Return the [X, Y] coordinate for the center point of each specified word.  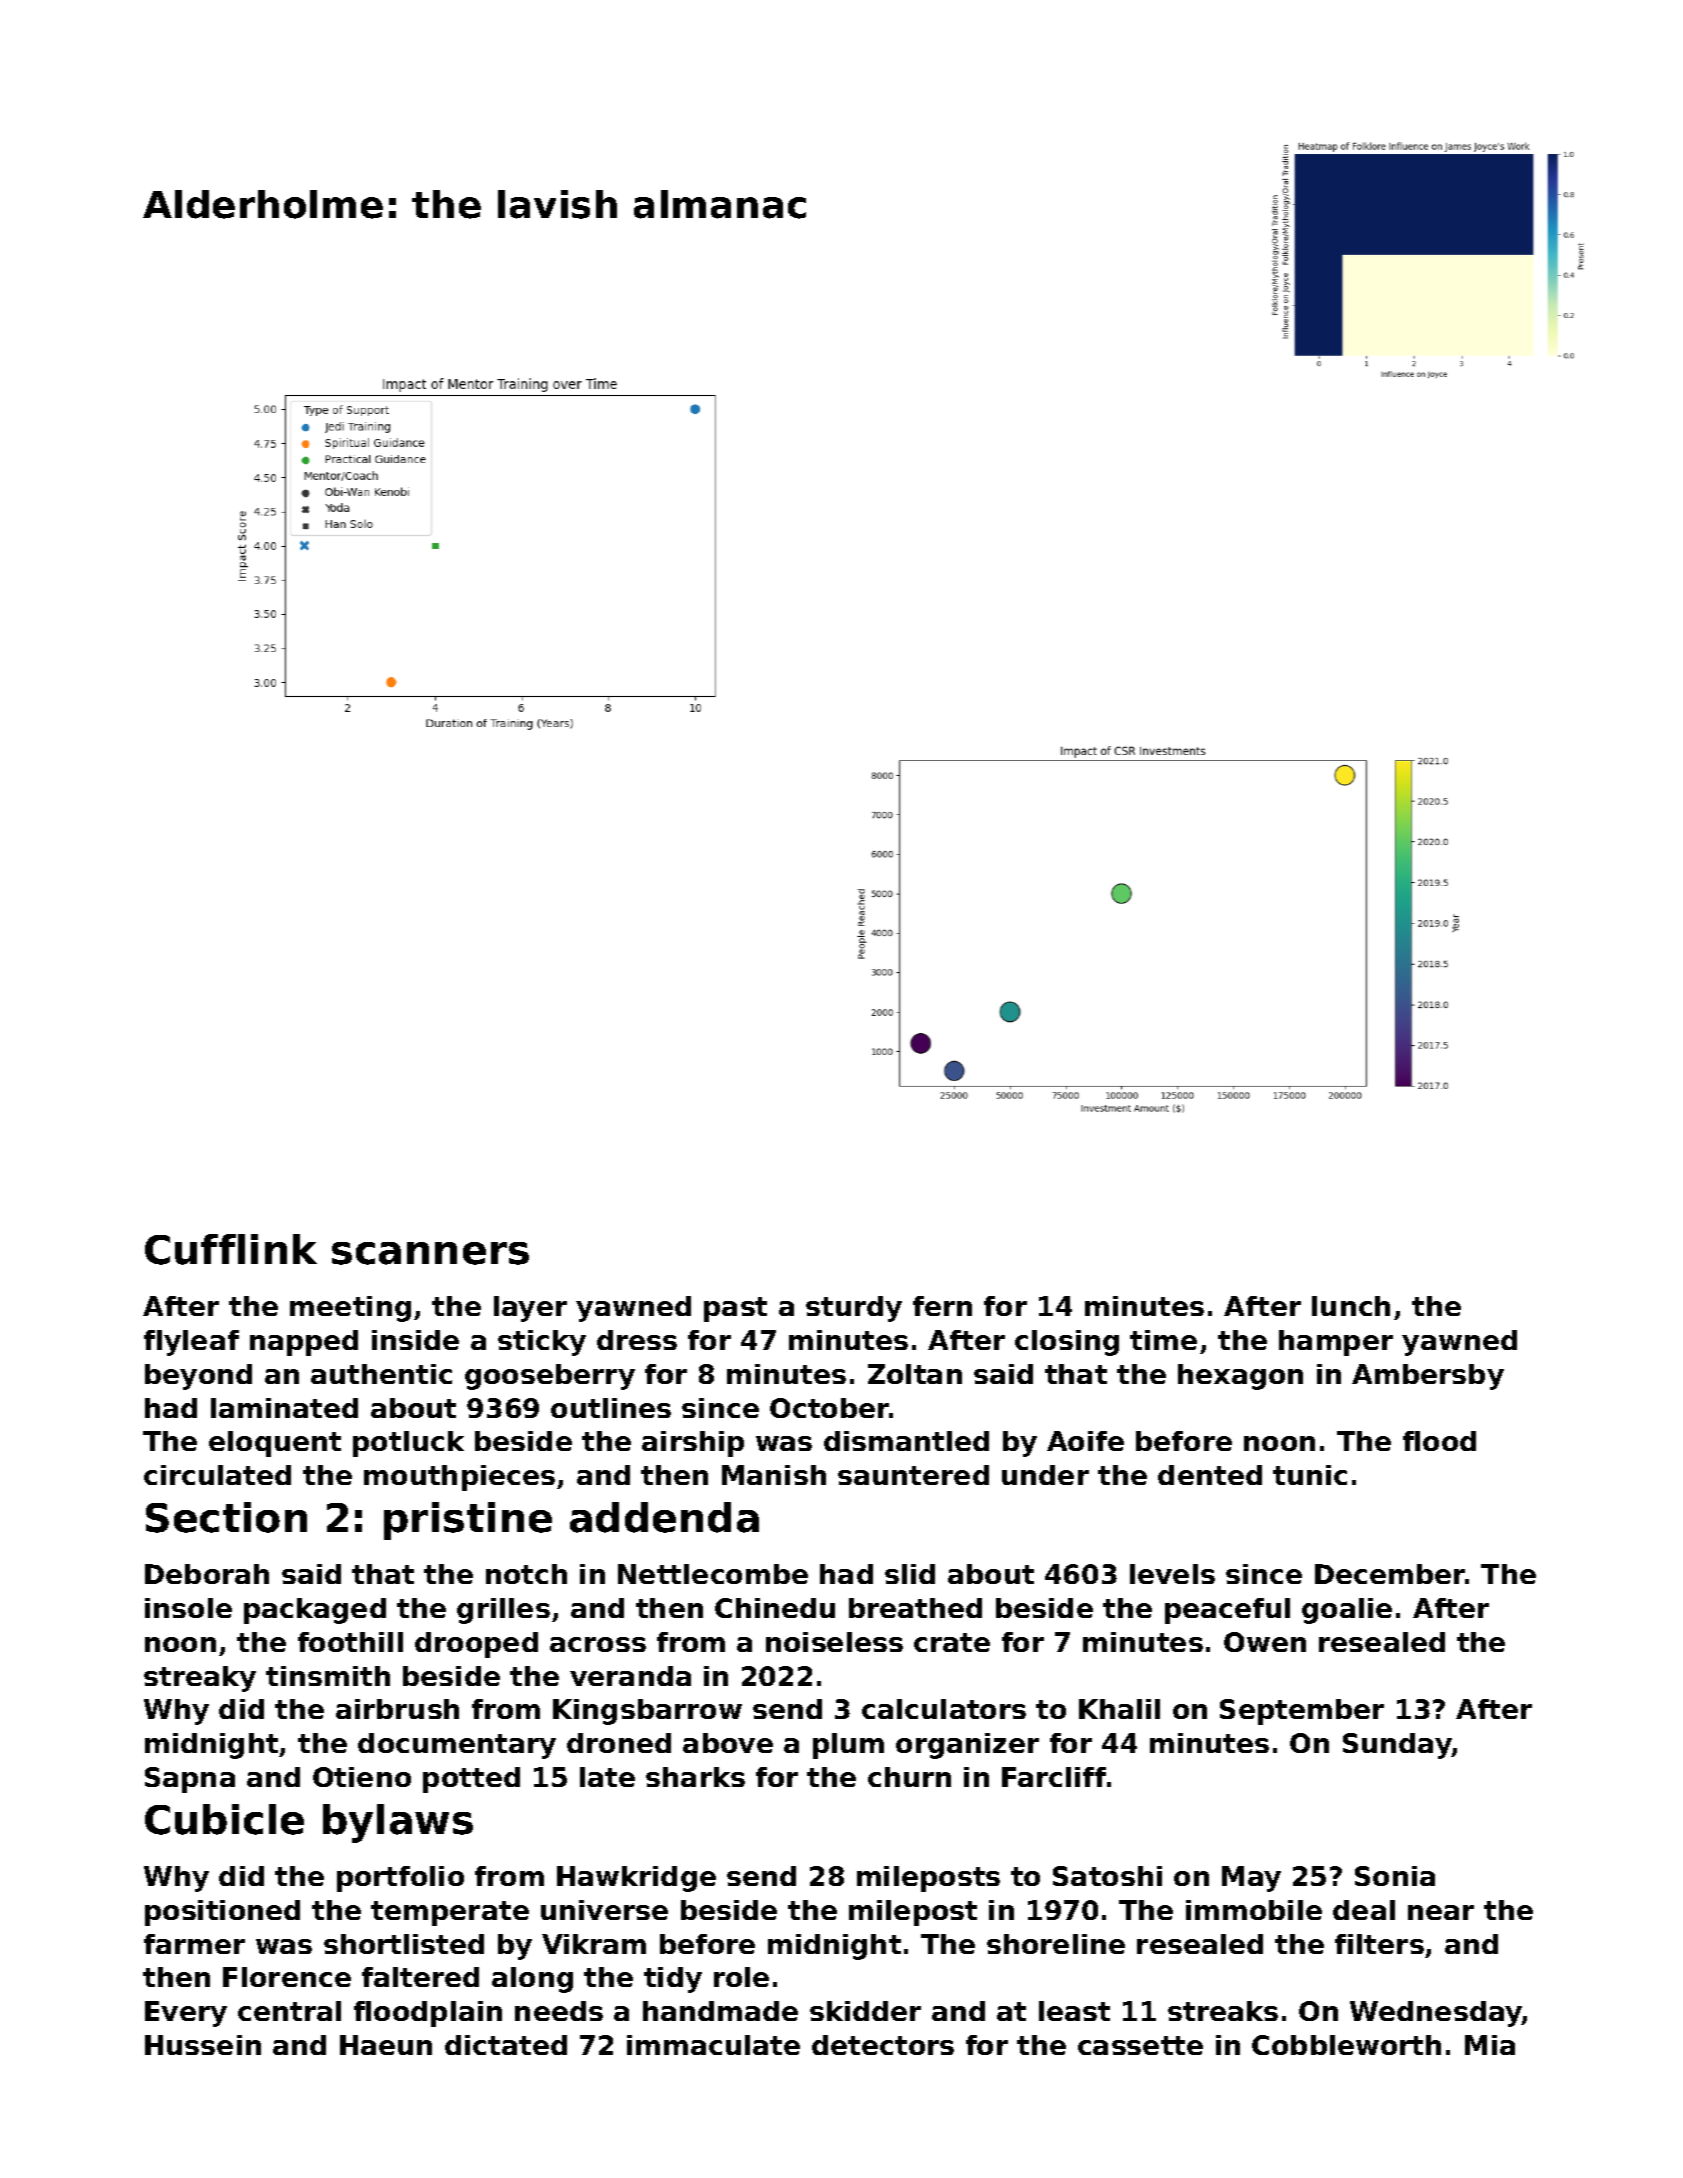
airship [693, 1444]
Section [226, 1517]
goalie [1347, 1611]
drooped [476, 1645]
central [289, 2011]
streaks [1223, 2011]
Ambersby [1428, 1377]
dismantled [906, 1441]
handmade [720, 2011]
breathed [915, 1608]
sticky [542, 1343]
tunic [1310, 1475]
